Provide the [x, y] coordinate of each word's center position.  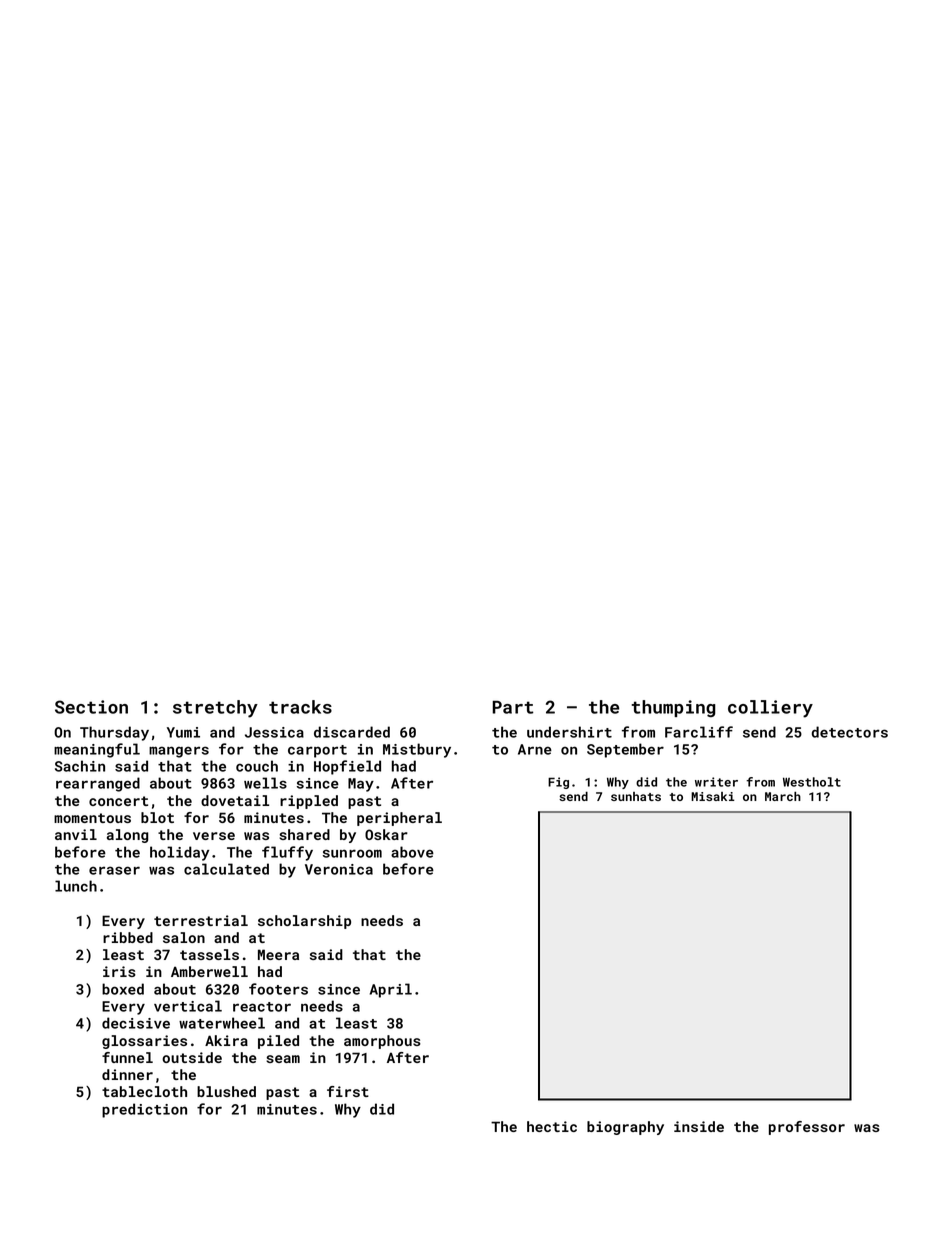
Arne [535, 749]
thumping [673, 708]
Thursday [114, 733]
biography [625, 1128]
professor [807, 1128]
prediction [144, 1110]
